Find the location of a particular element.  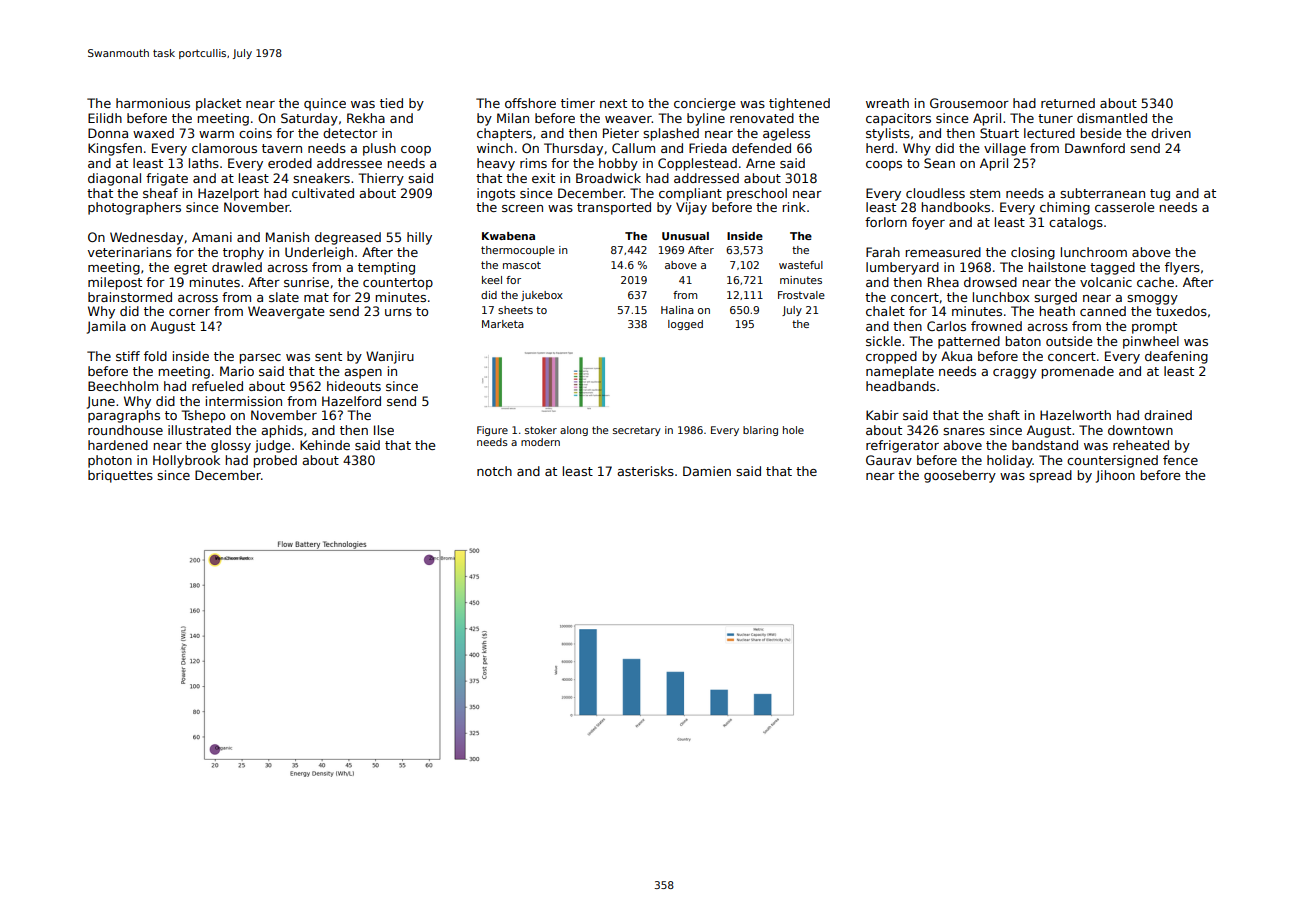

intermission is located at coordinates (244, 401).
